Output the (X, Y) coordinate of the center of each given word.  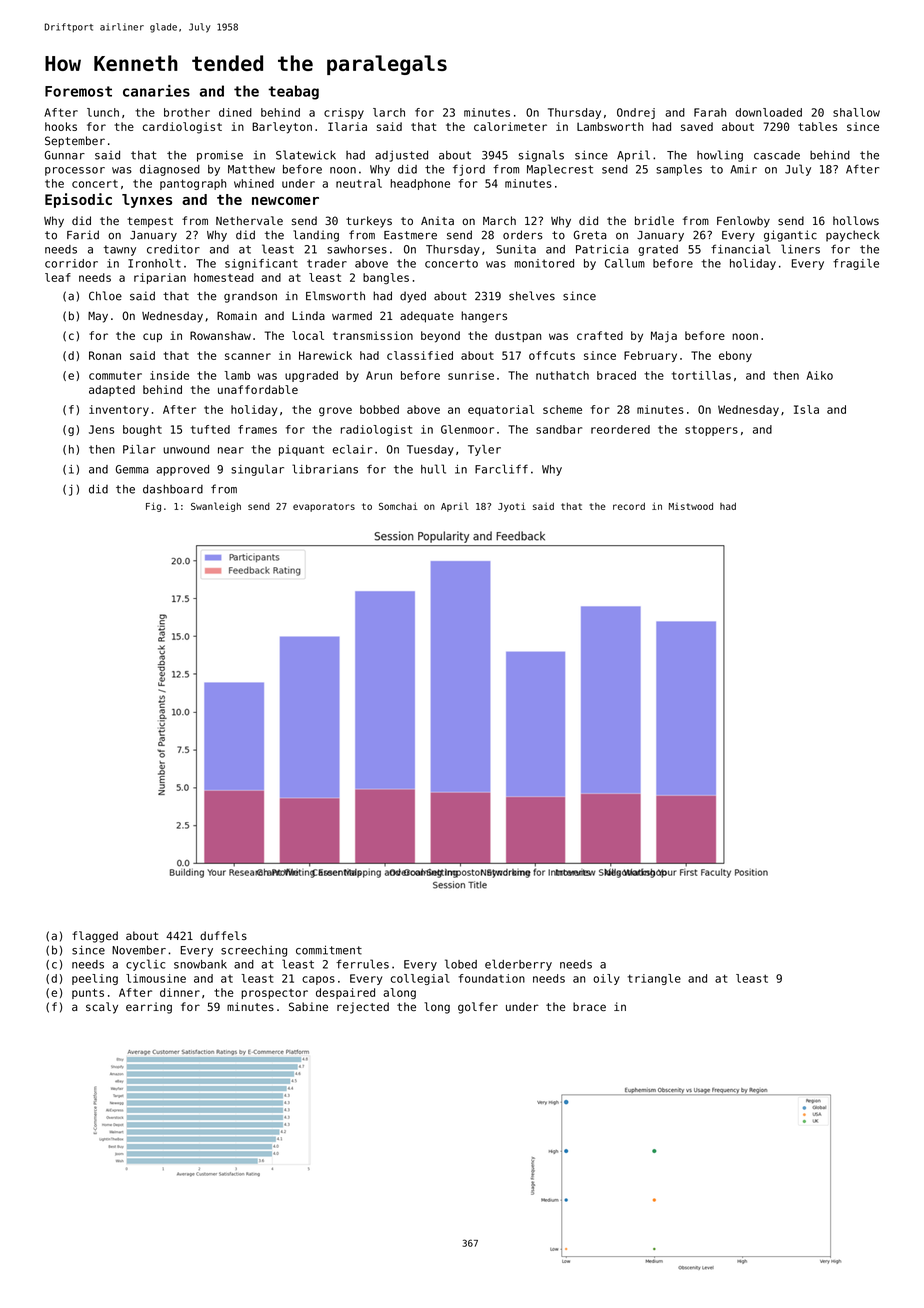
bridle (654, 220)
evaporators (324, 507)
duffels (223, 935)
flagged (95, 937)
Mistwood (691, 506)
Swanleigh (216, 507)
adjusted (401, 156)
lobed (461, 964)
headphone (420, 184)
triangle (654, 979)
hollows (856, 220)
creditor (173, 249)
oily (606, 979)
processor (75, 171)
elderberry (518, 965)
